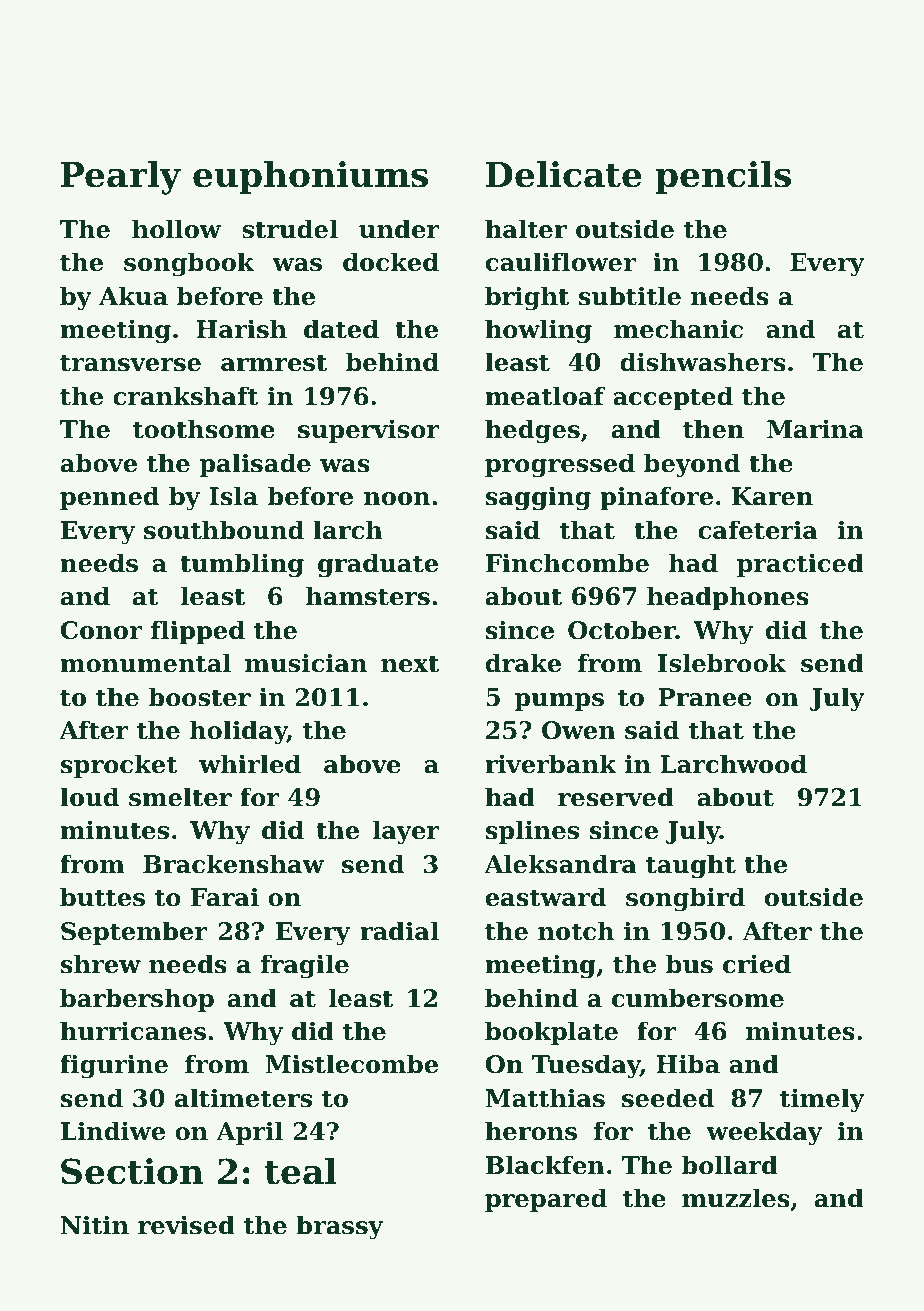  I want to click on Pearly, so click(120, 178).
